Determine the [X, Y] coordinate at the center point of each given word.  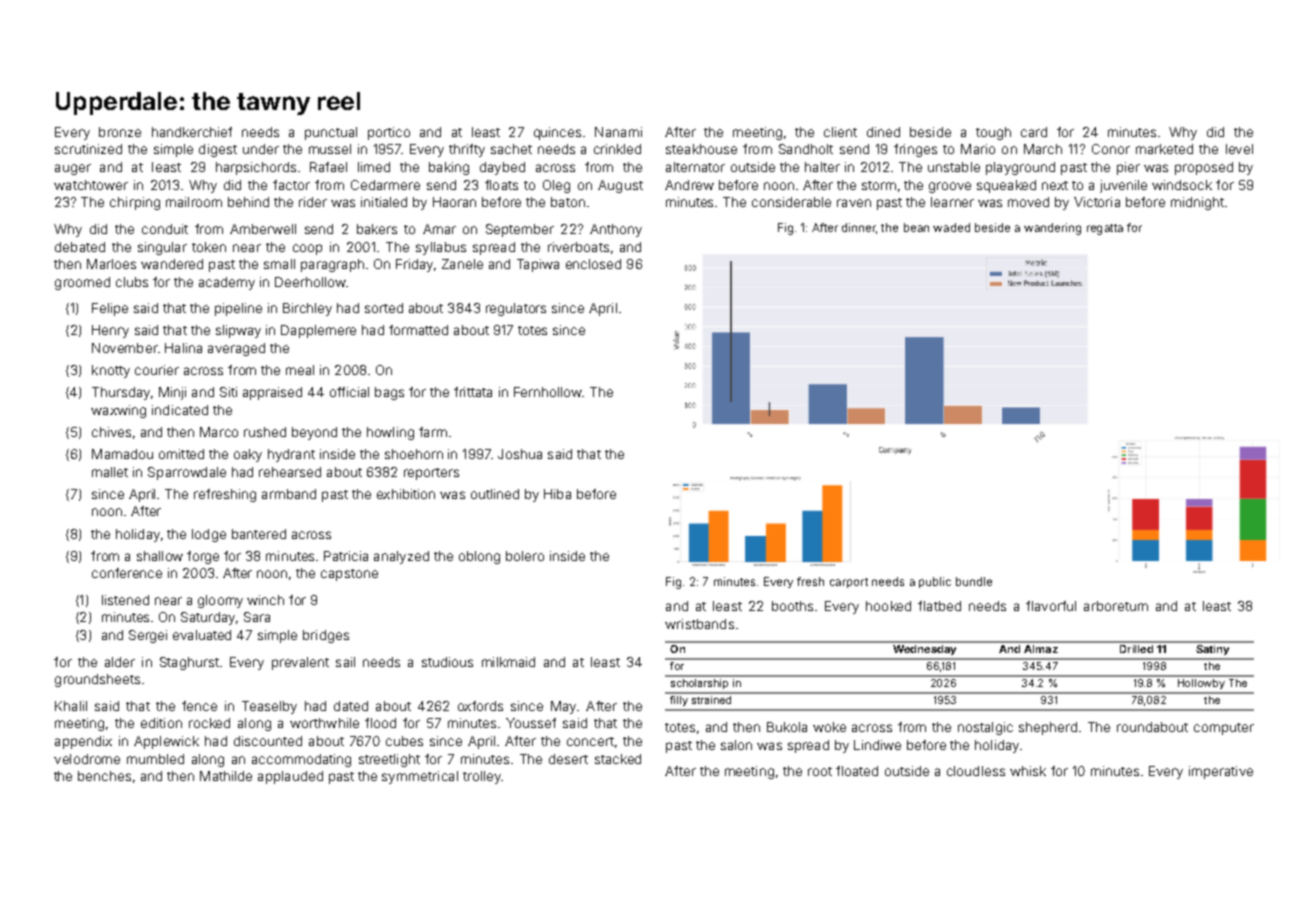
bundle [974, 581]
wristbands [699, 624]
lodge [209, 535]
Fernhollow [548, 392]
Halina [183, 348]
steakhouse [701, 149]
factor [291, 185]
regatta [1105, 229]
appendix [83, 742]
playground [1020, 168]
